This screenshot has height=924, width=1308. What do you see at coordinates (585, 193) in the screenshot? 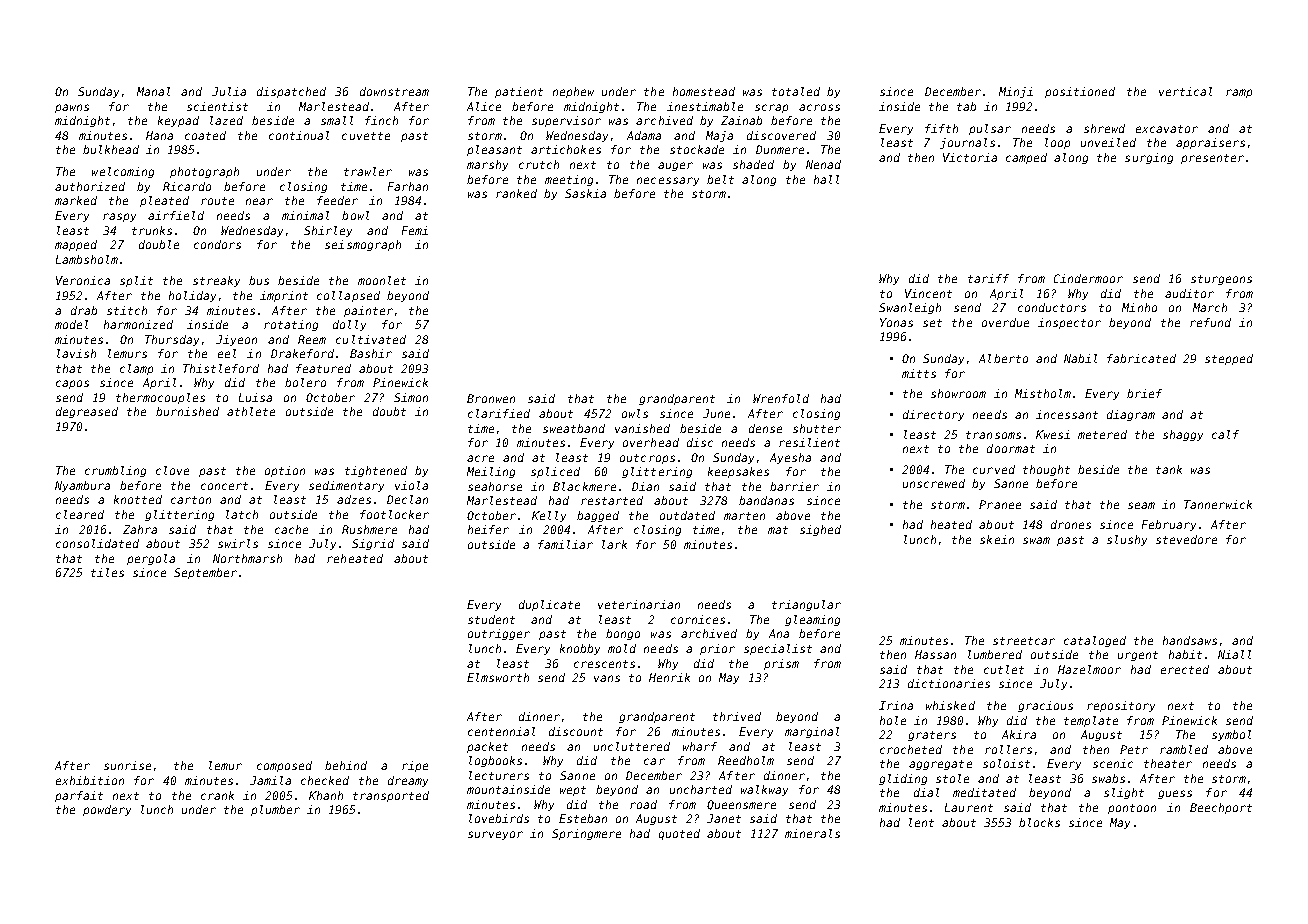
I see `Saskia` at bounding box center [585, 193].
